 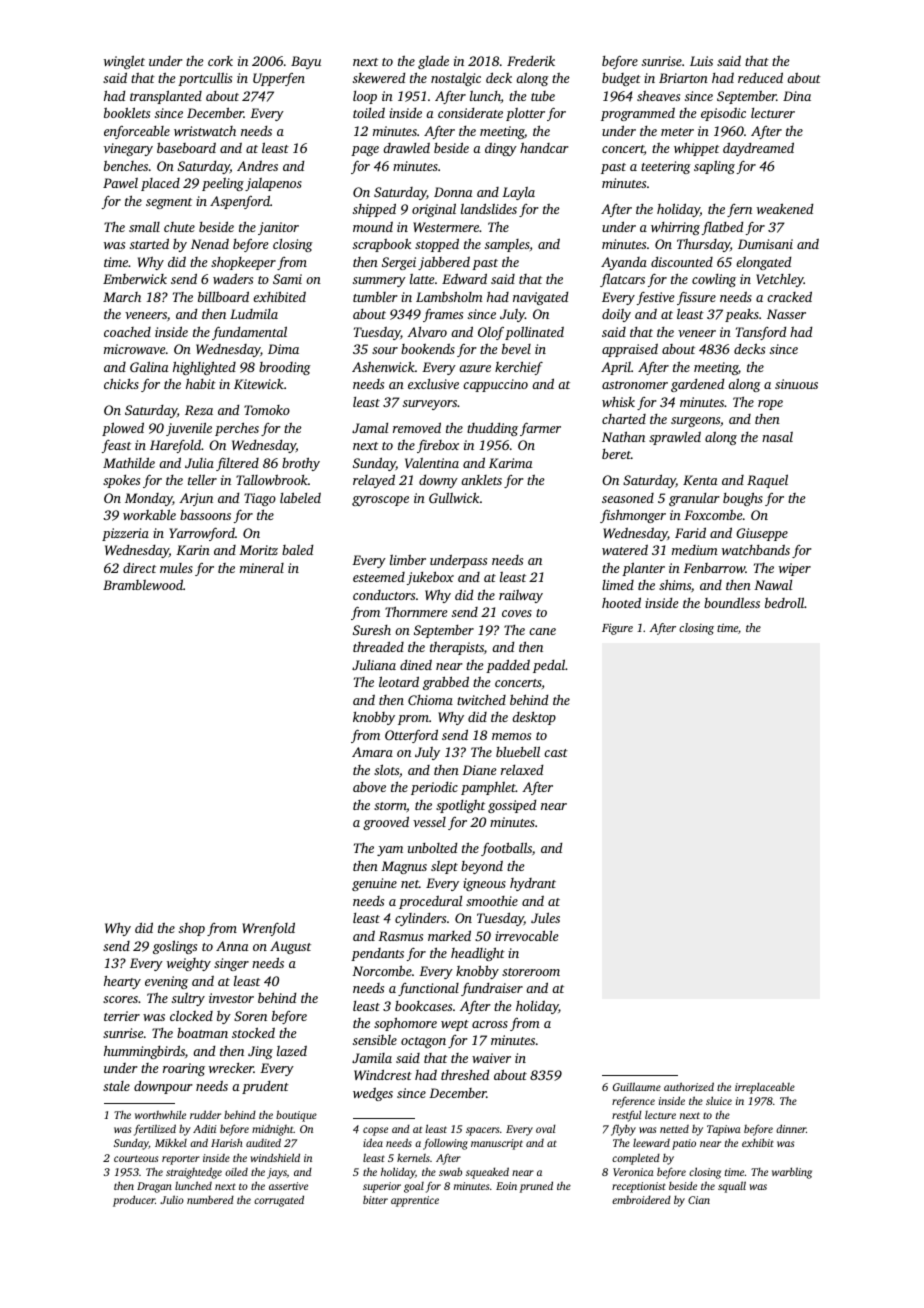 I want to click on midnight, so click(x=273, y=1130).
